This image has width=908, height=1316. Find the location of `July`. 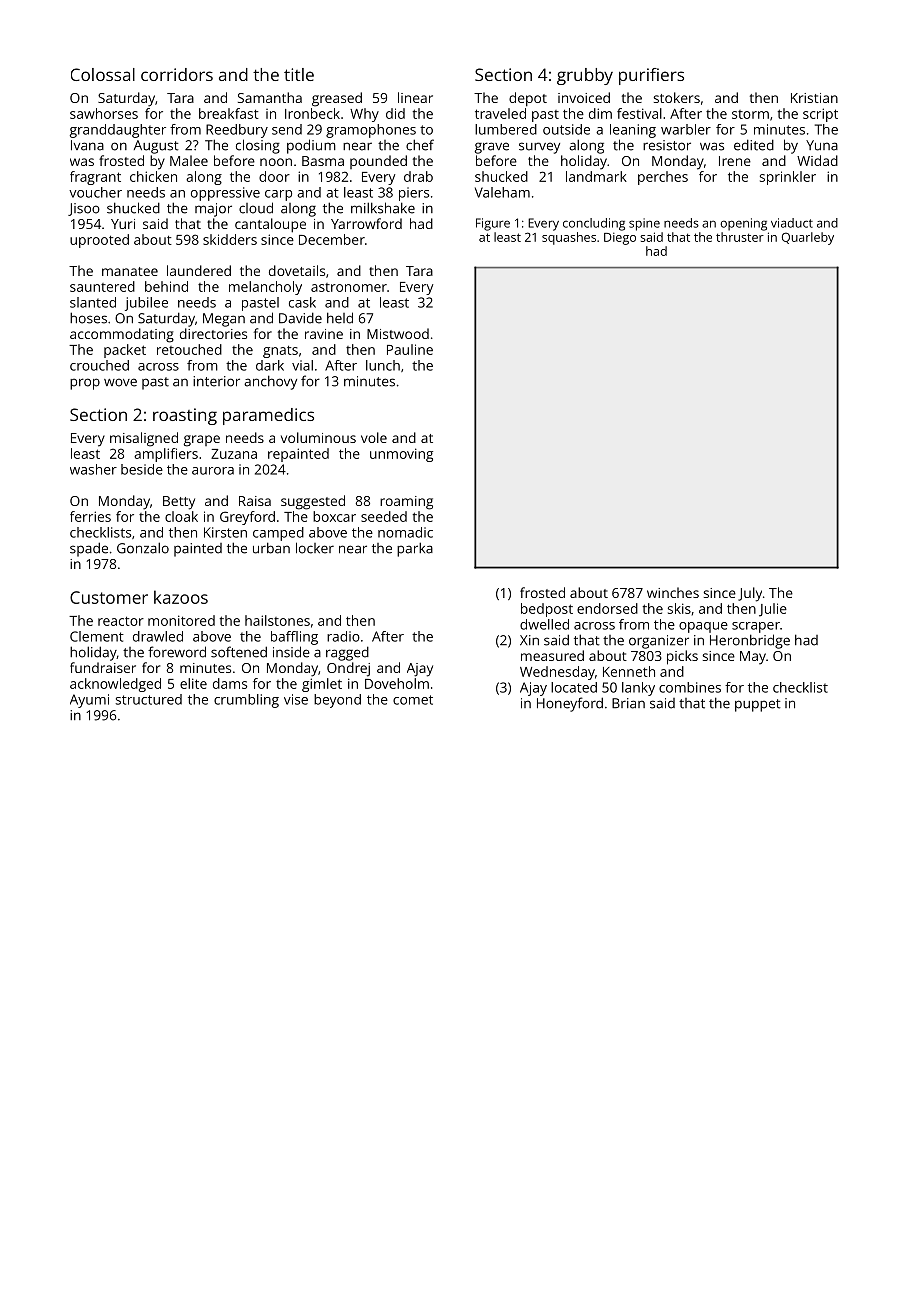

July is located at coordinates (750, 594).
